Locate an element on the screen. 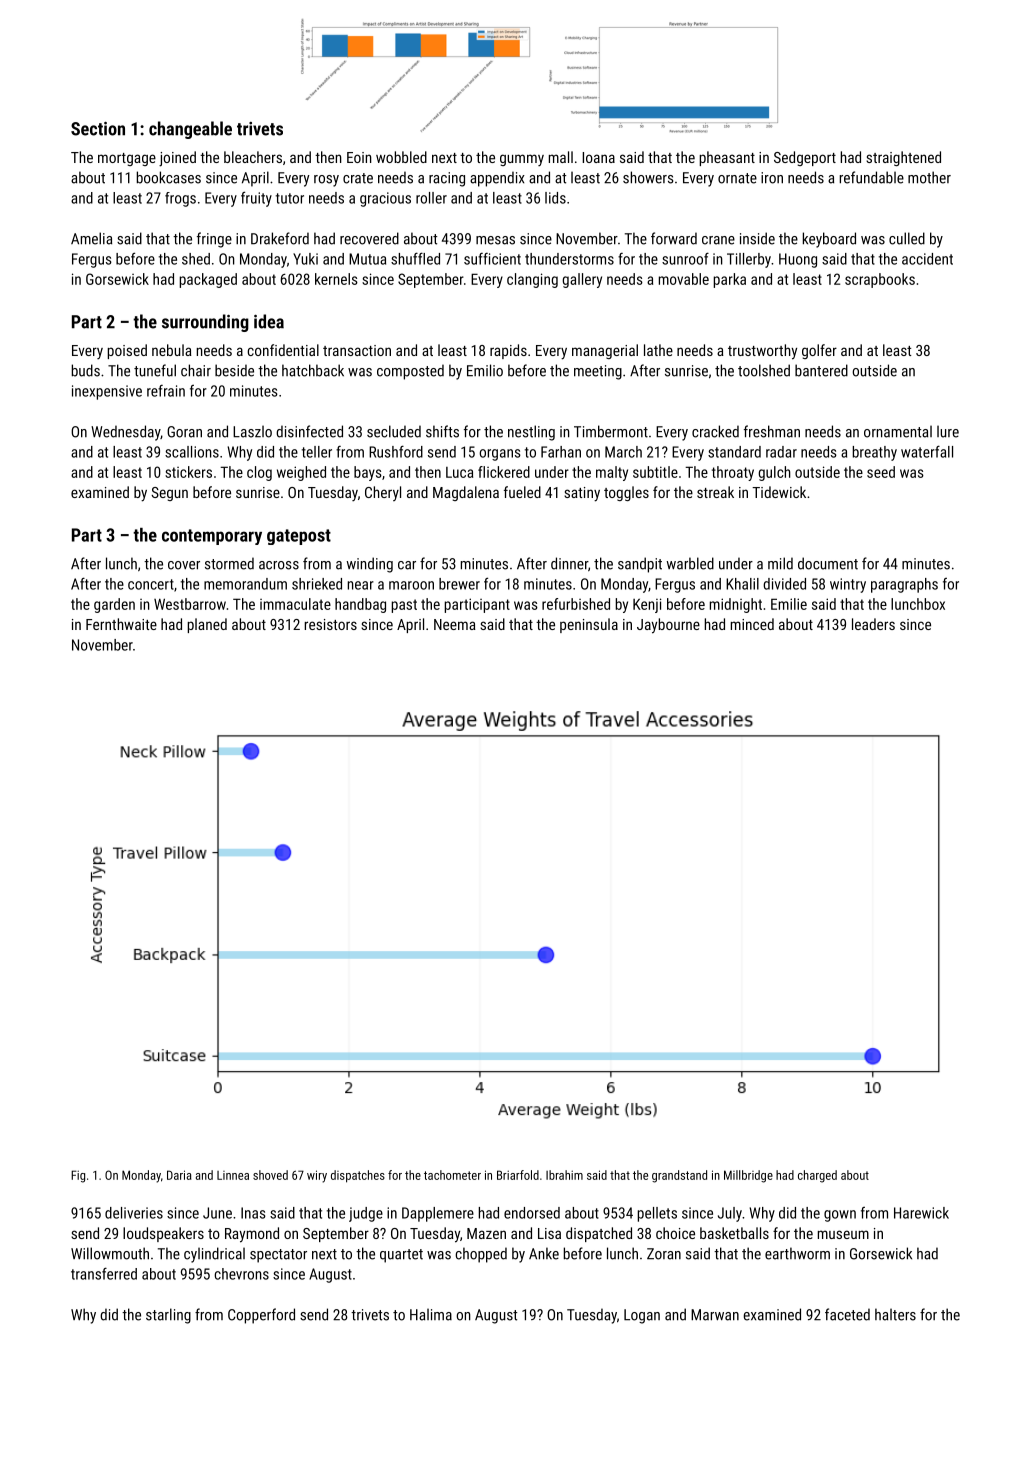  Daria is located at coordinates (179, 1175).
